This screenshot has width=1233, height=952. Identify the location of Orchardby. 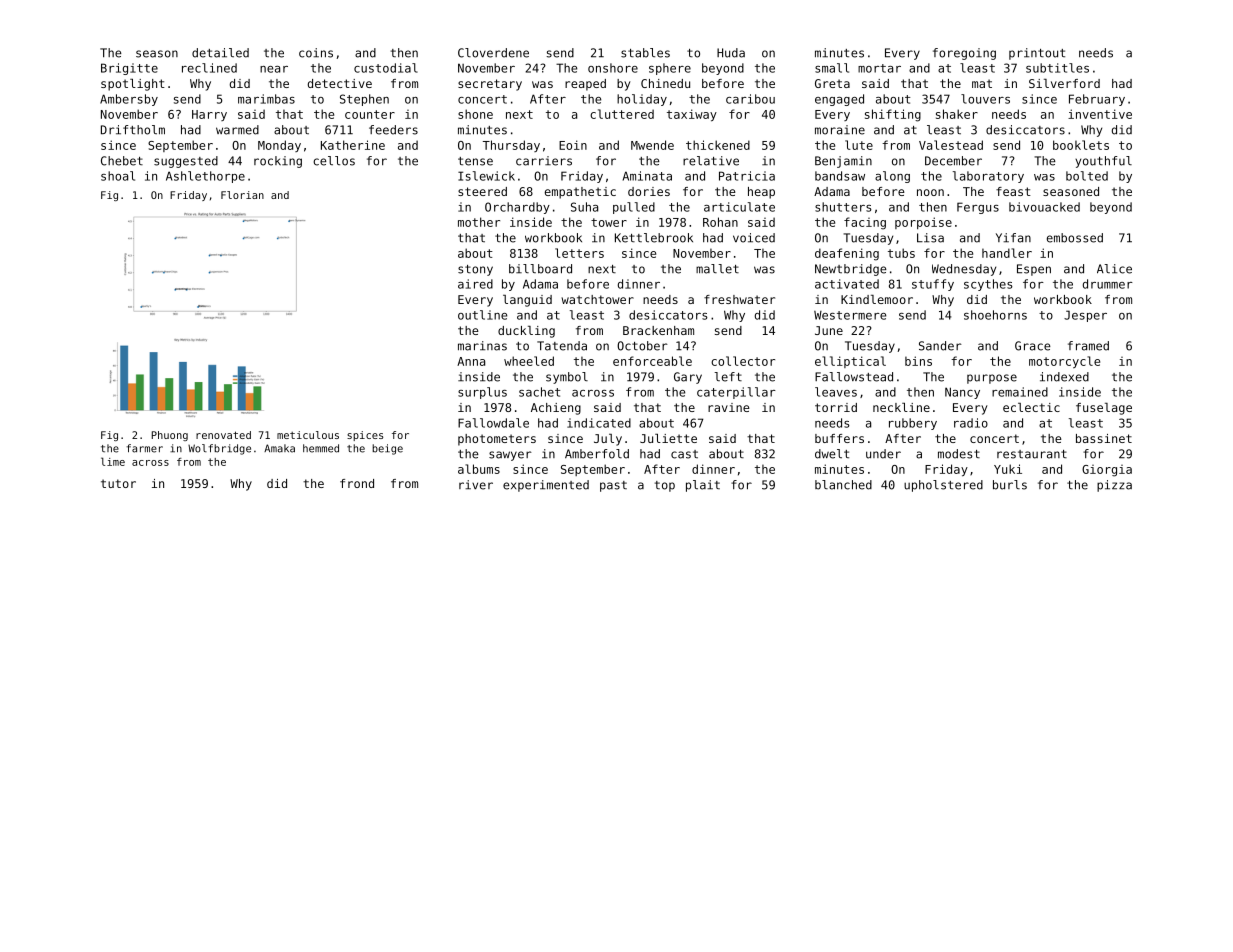
(517, 208).
